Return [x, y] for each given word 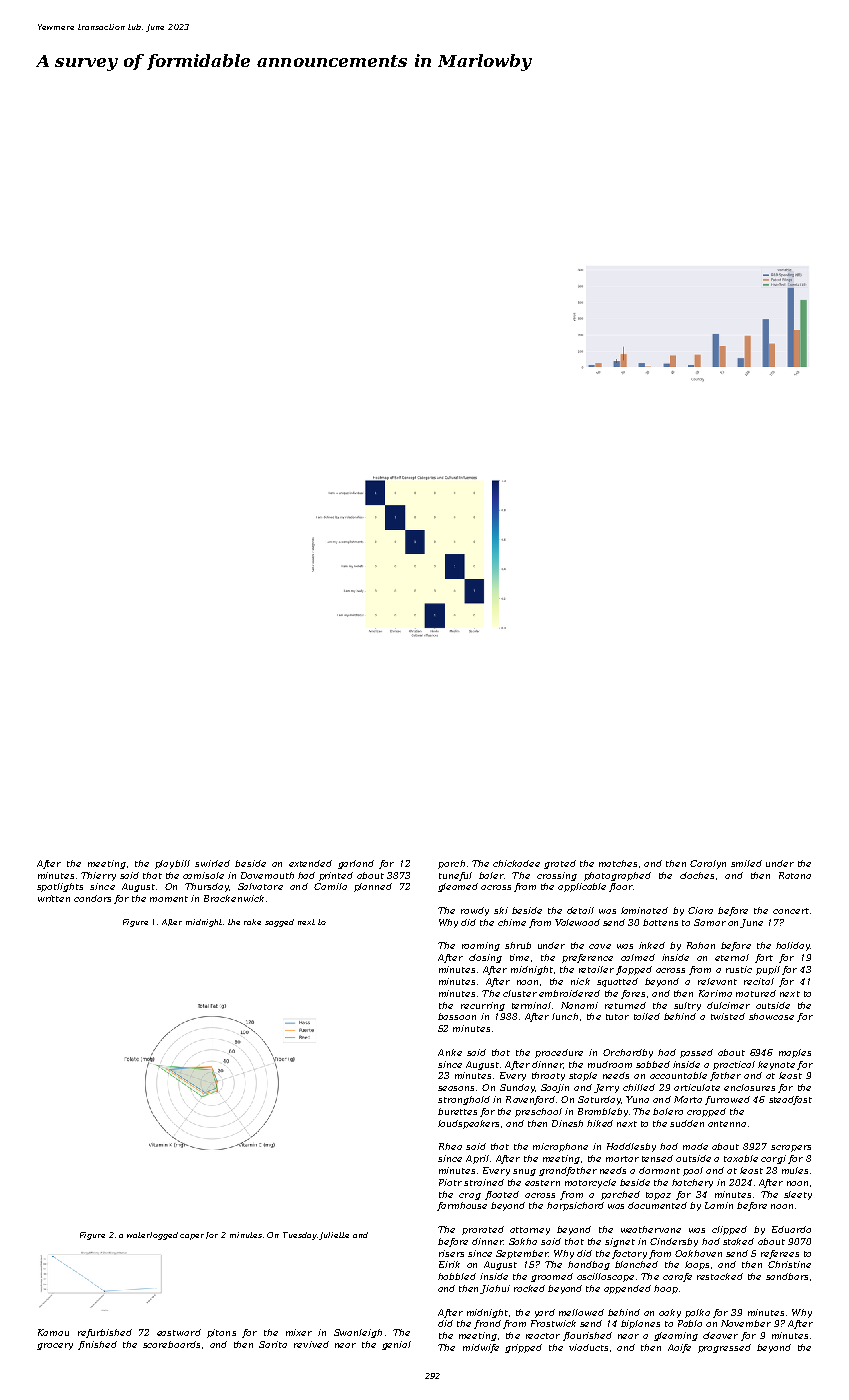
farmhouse [462, 1206]
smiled [746, 863]
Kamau [53, 1332]
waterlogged [152, 1236]
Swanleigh [358, 1333]
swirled [212, 863]
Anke [450, 1052]
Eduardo [791, 1229]
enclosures [749, 1087]
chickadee [516, 863]
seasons [456, 1088]
